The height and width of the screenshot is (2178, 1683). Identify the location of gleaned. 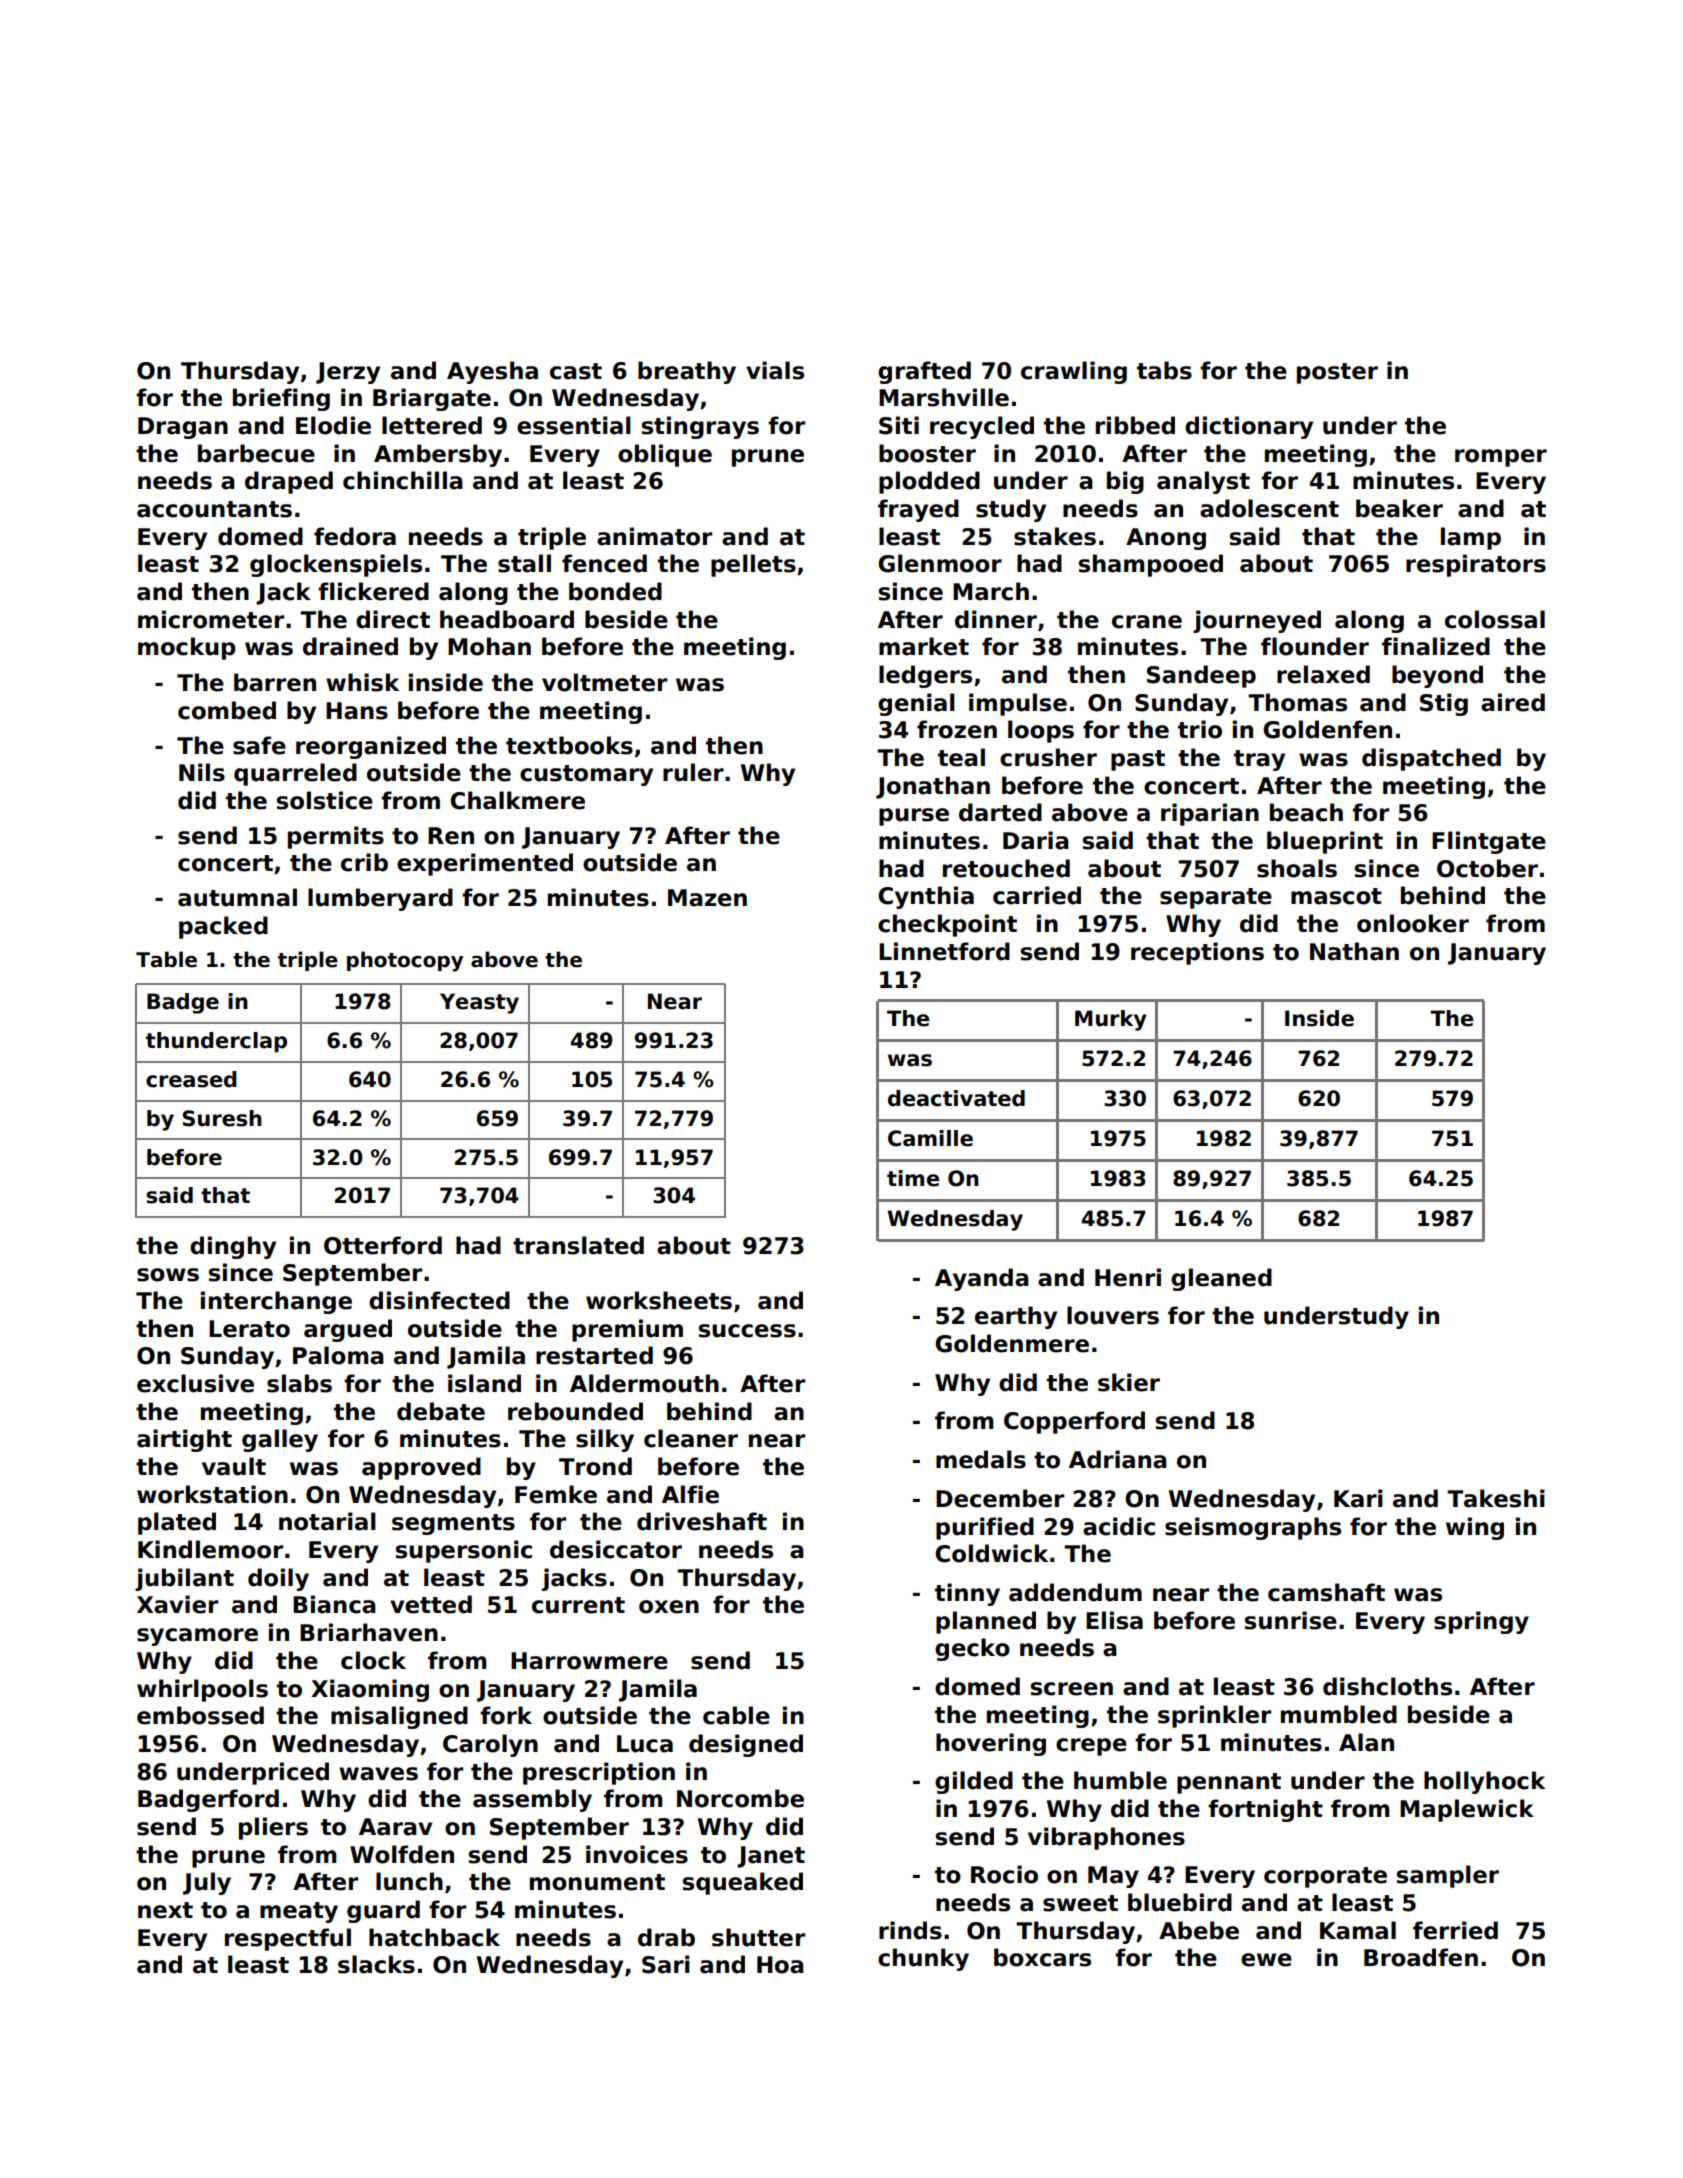
(1221, 1279).
